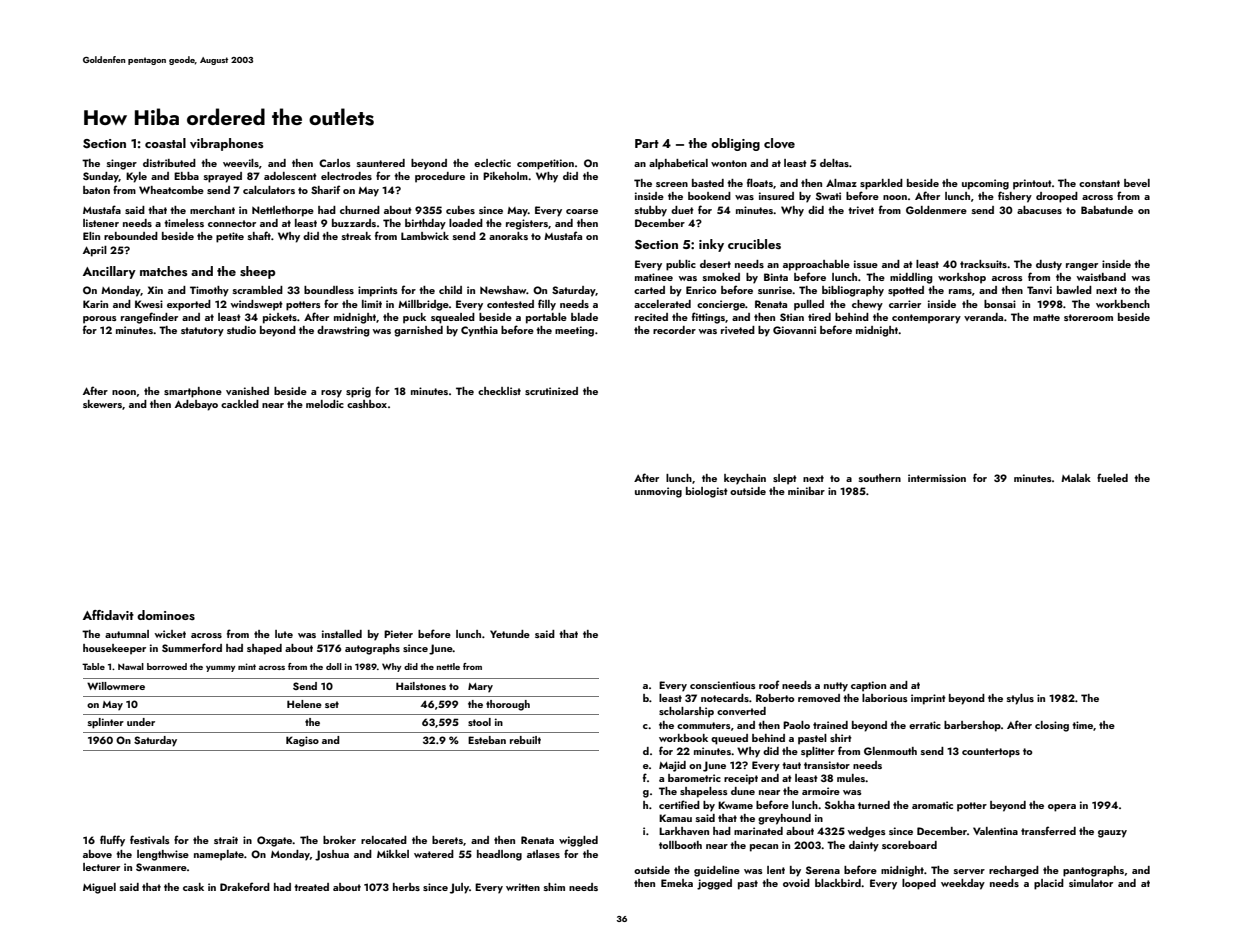 Image resolution: width=1233 pixels, height=952 pixels. Describe the element at coordinates (141, 722) in the document. I see `under` at that location.
